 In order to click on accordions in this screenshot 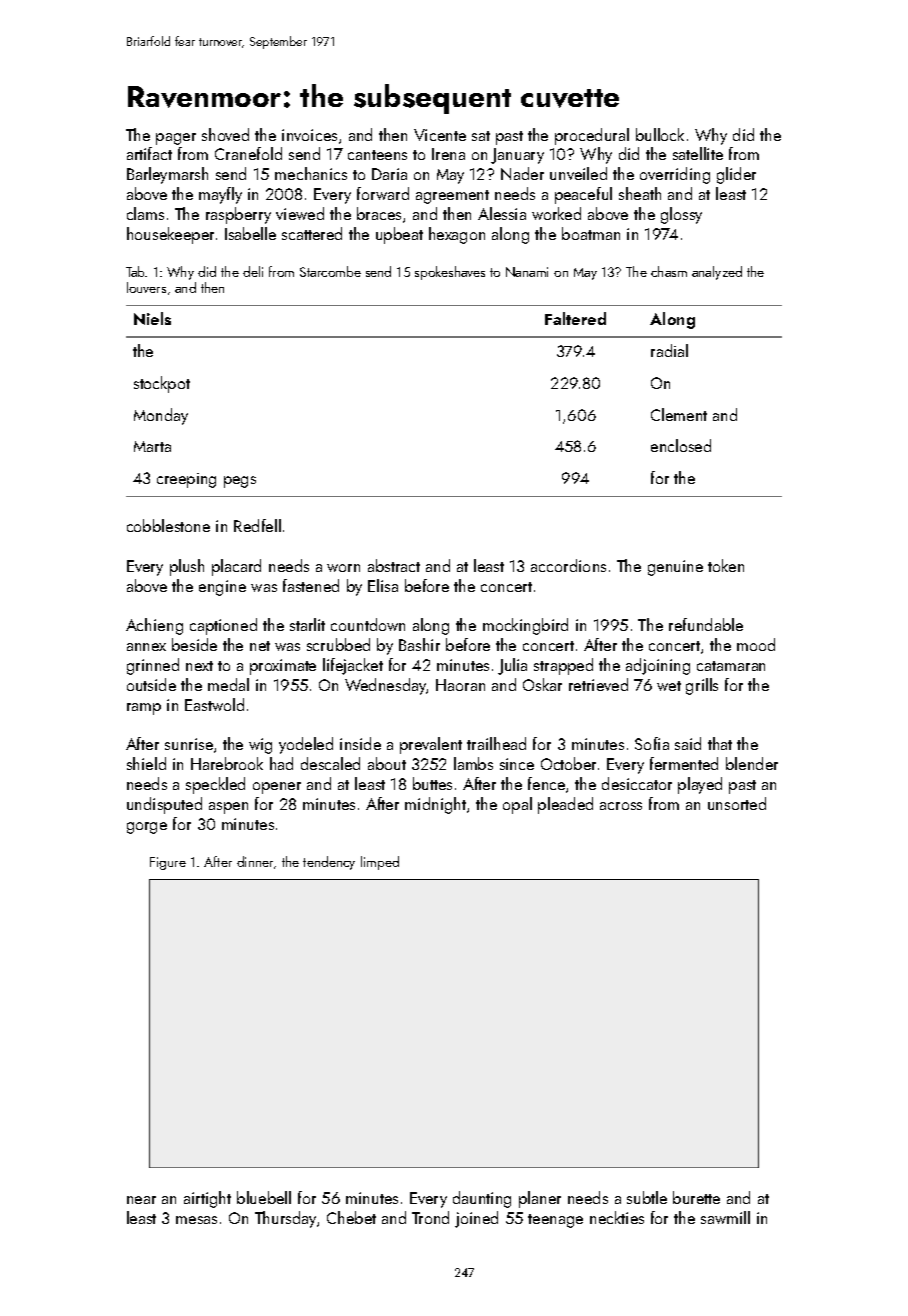, I will do `click(568, 565)`.
